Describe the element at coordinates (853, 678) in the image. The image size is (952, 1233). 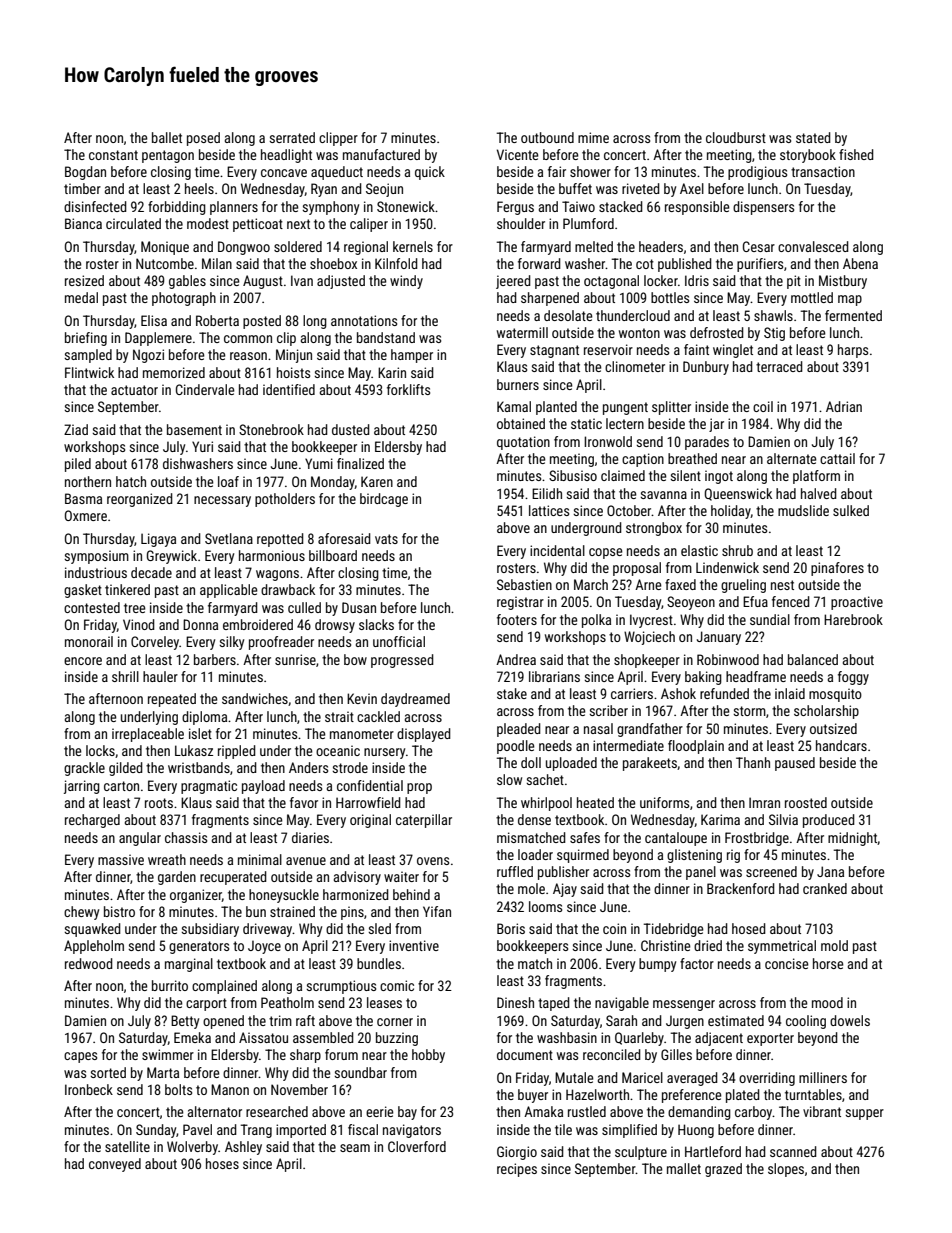
I see `foggy` at that location.
